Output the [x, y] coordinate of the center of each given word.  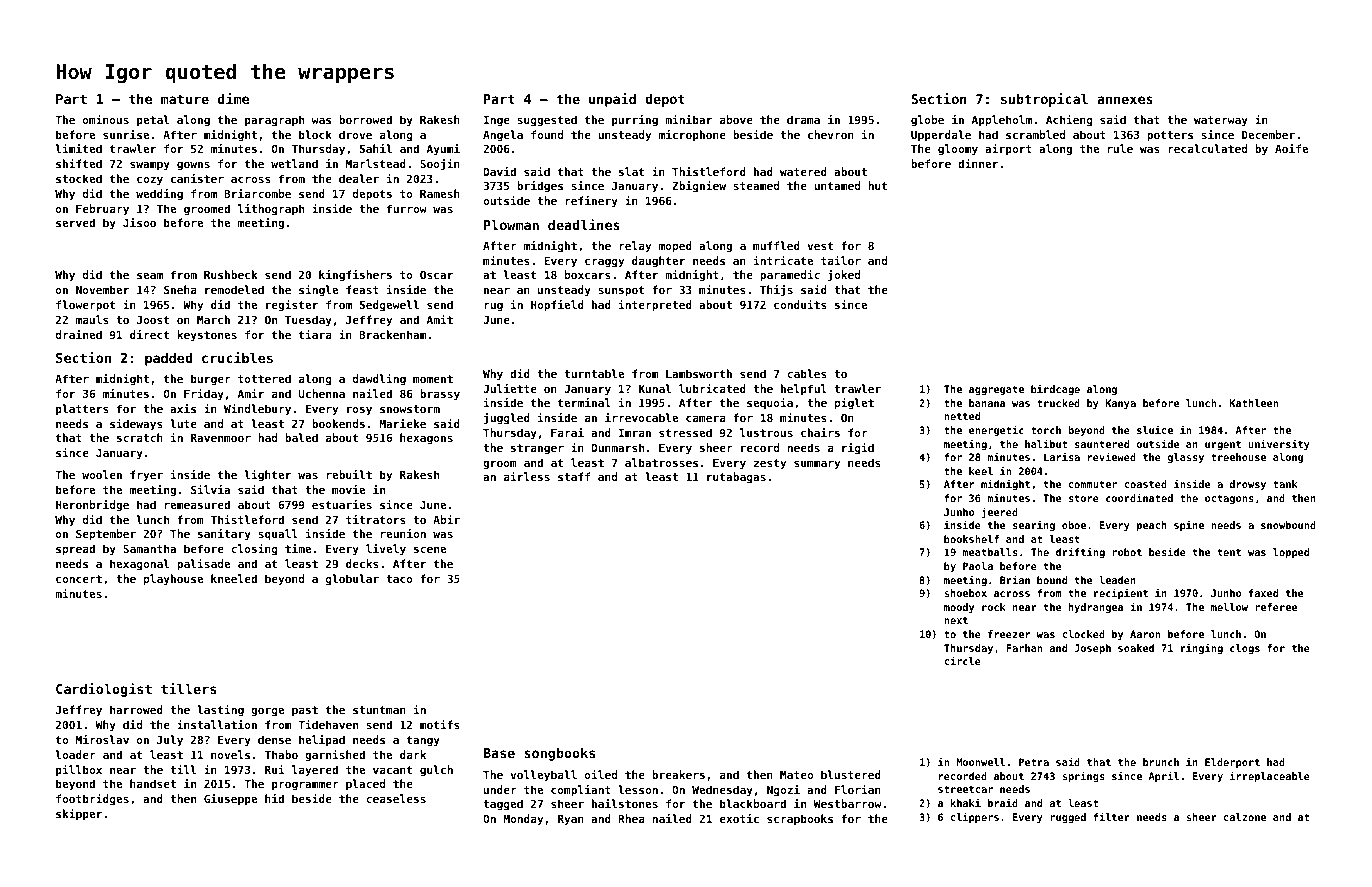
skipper [79, 815]
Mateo [796, 775]
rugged [1068, 818]
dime [233, 98]
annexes [1125, 100]
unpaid [612, 100]
